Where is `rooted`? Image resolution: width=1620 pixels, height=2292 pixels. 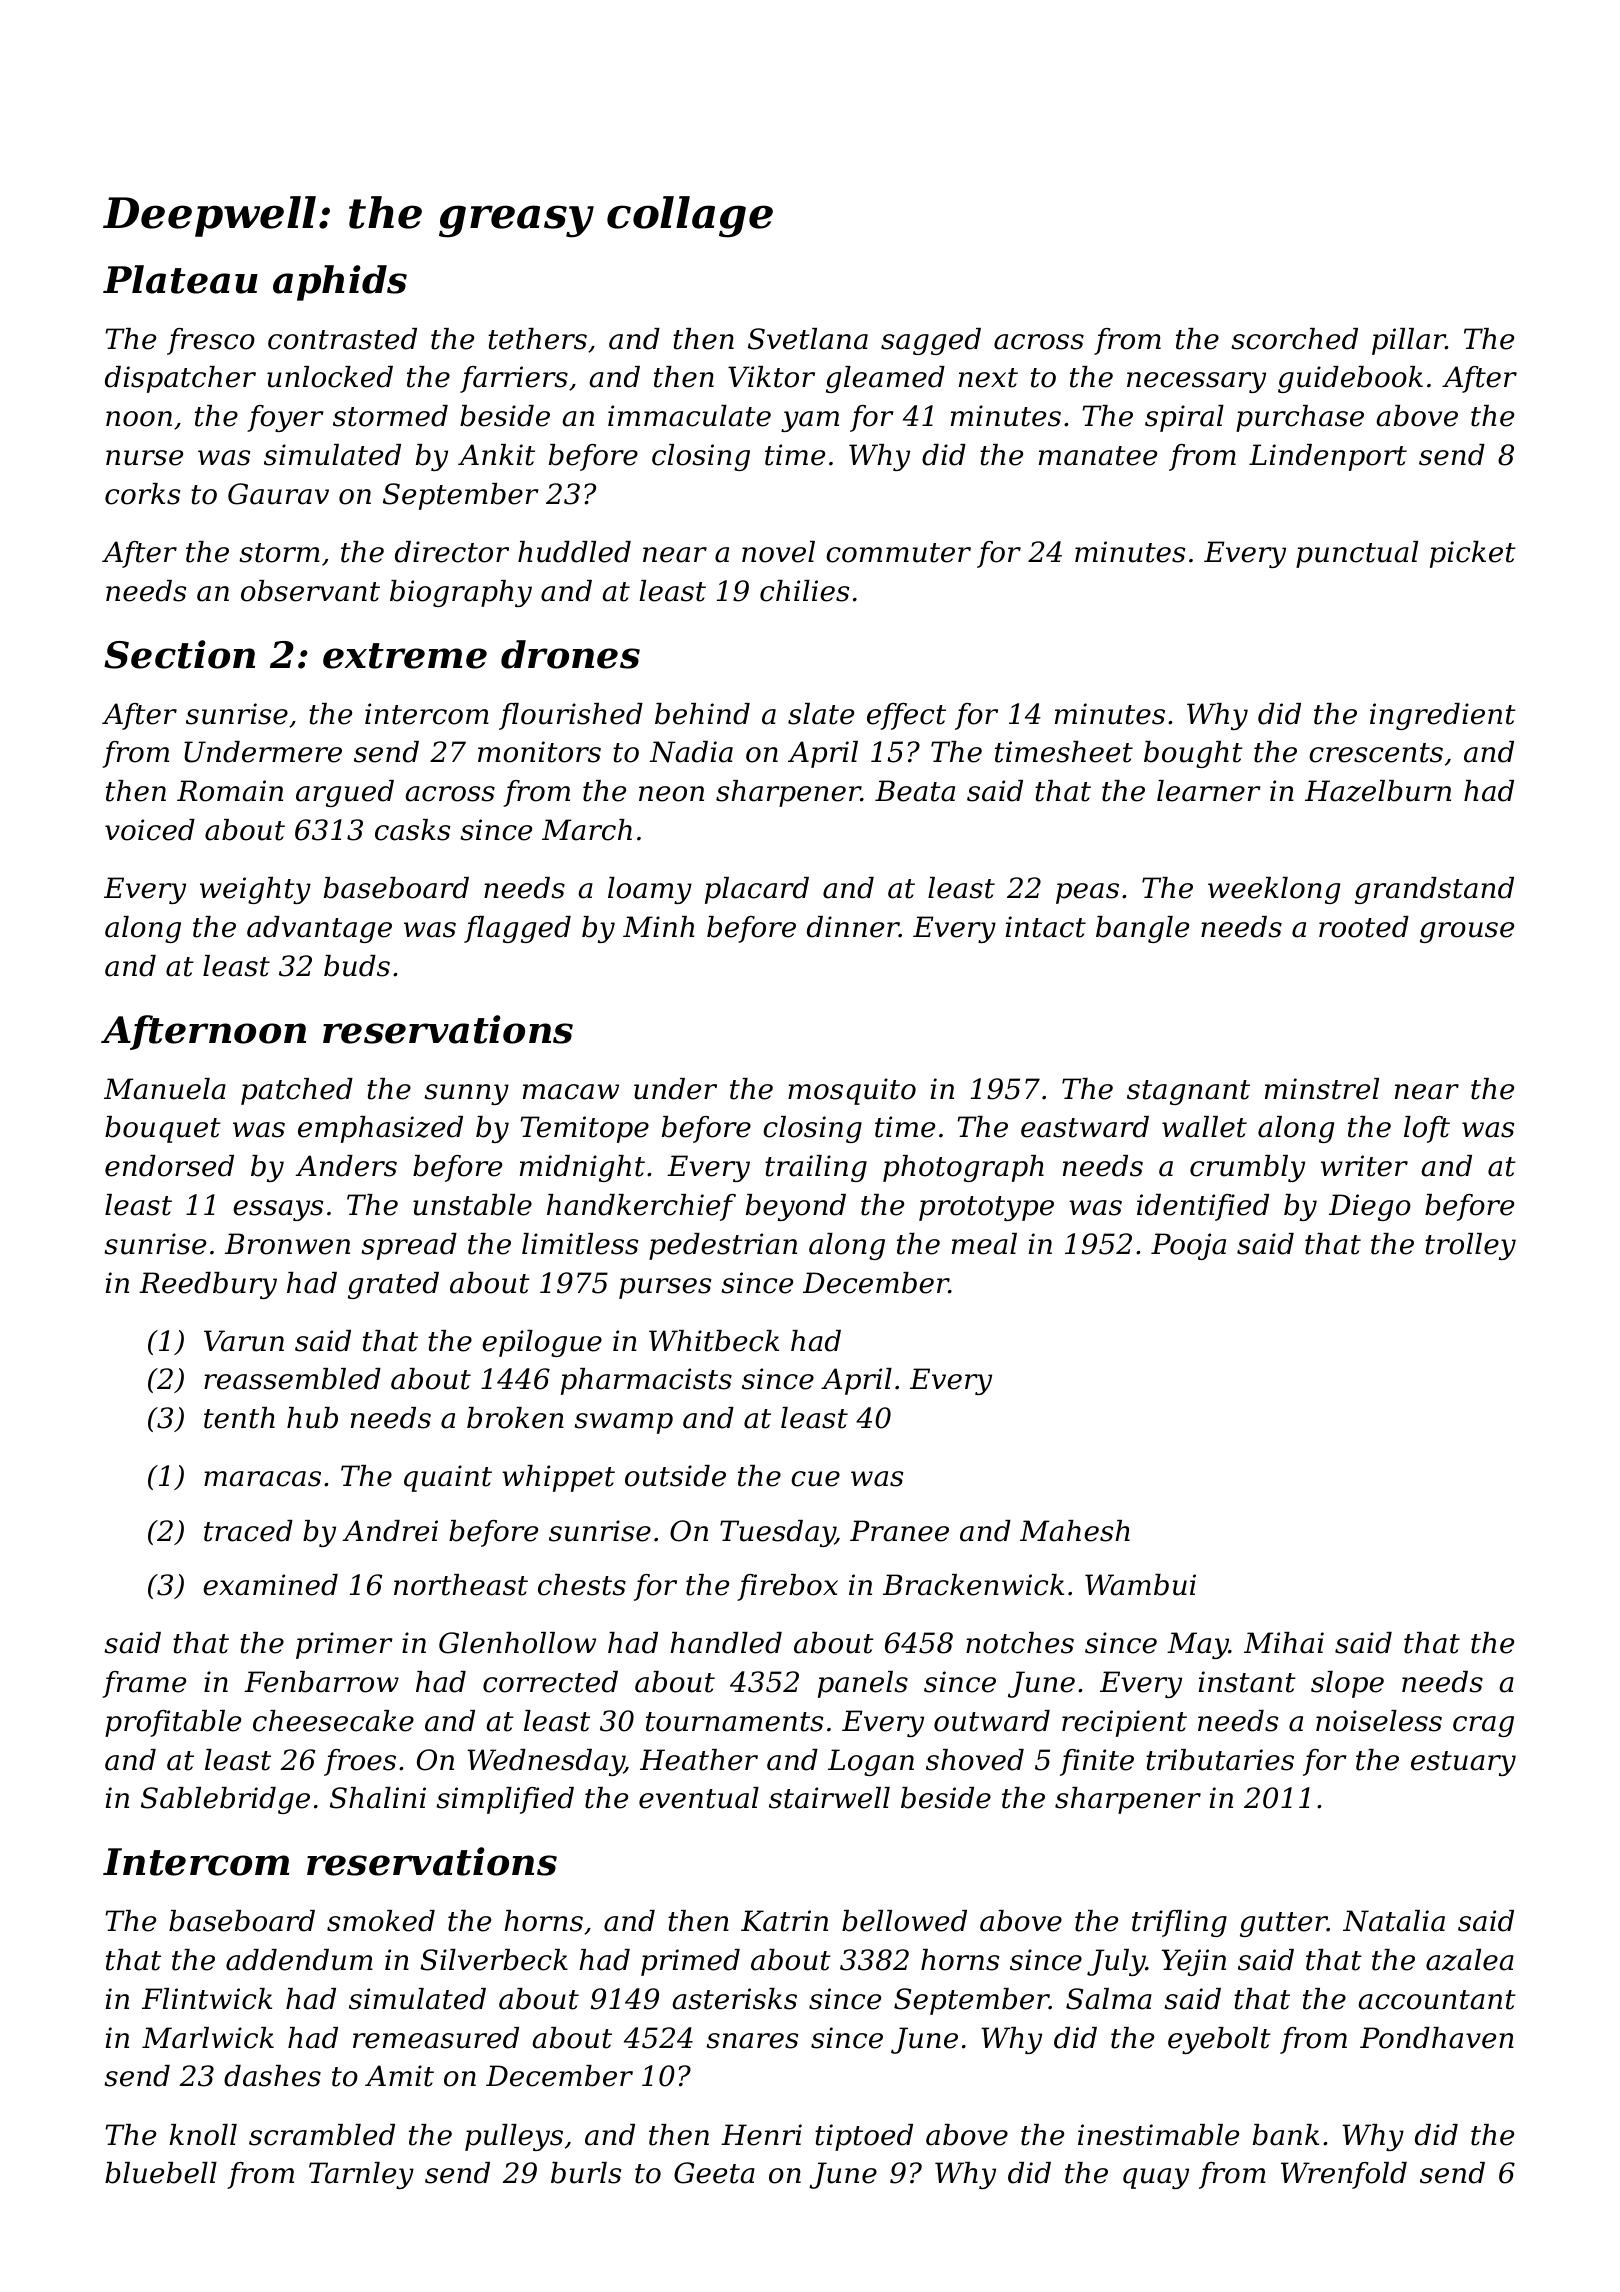
rooted is located at coordinates (1364, 927).
